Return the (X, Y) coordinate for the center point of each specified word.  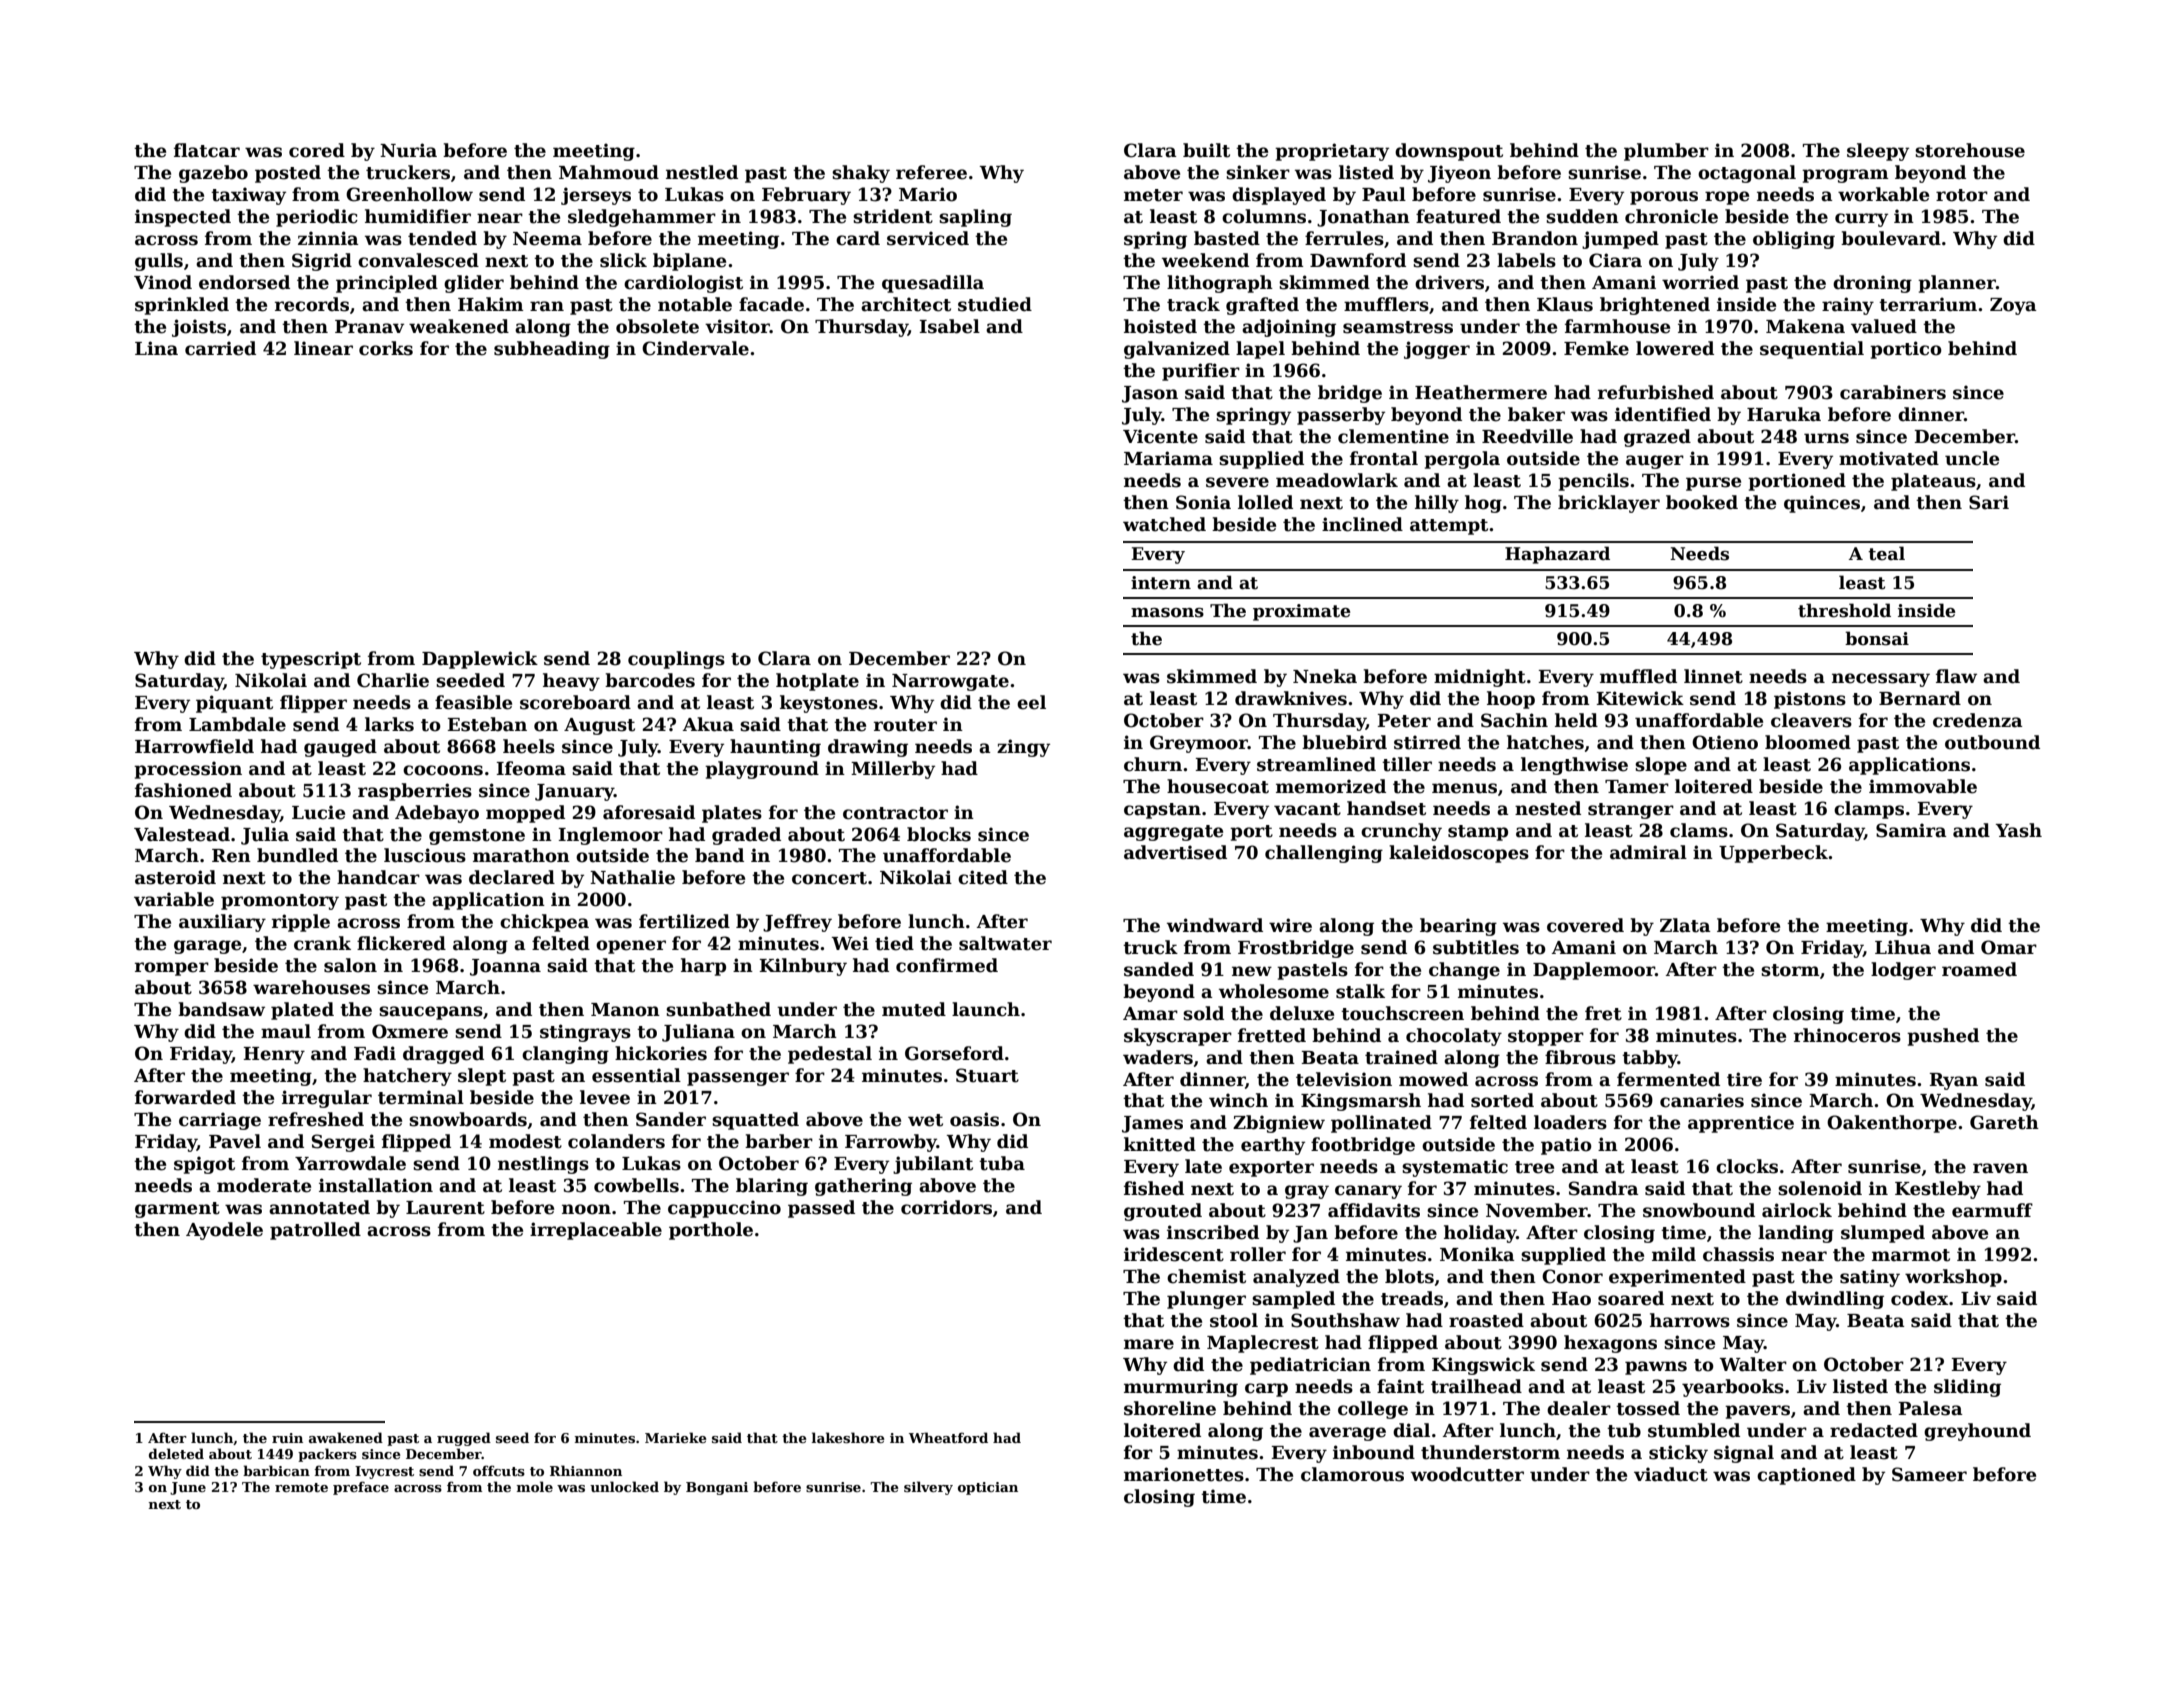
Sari (1989, 502)
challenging (1324, 854)
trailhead (1476, 1386)
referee (931, 172)
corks (386, 348)
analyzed (1296, 1278)
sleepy (1878, 152)
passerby (1341, 416)
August (599, 726)
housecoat (1218, 786)
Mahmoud (609, 172)
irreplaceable (596, 1231)
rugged (464, 1439)
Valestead (182, 834)
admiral (1648, 852)
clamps (1869, 810)
